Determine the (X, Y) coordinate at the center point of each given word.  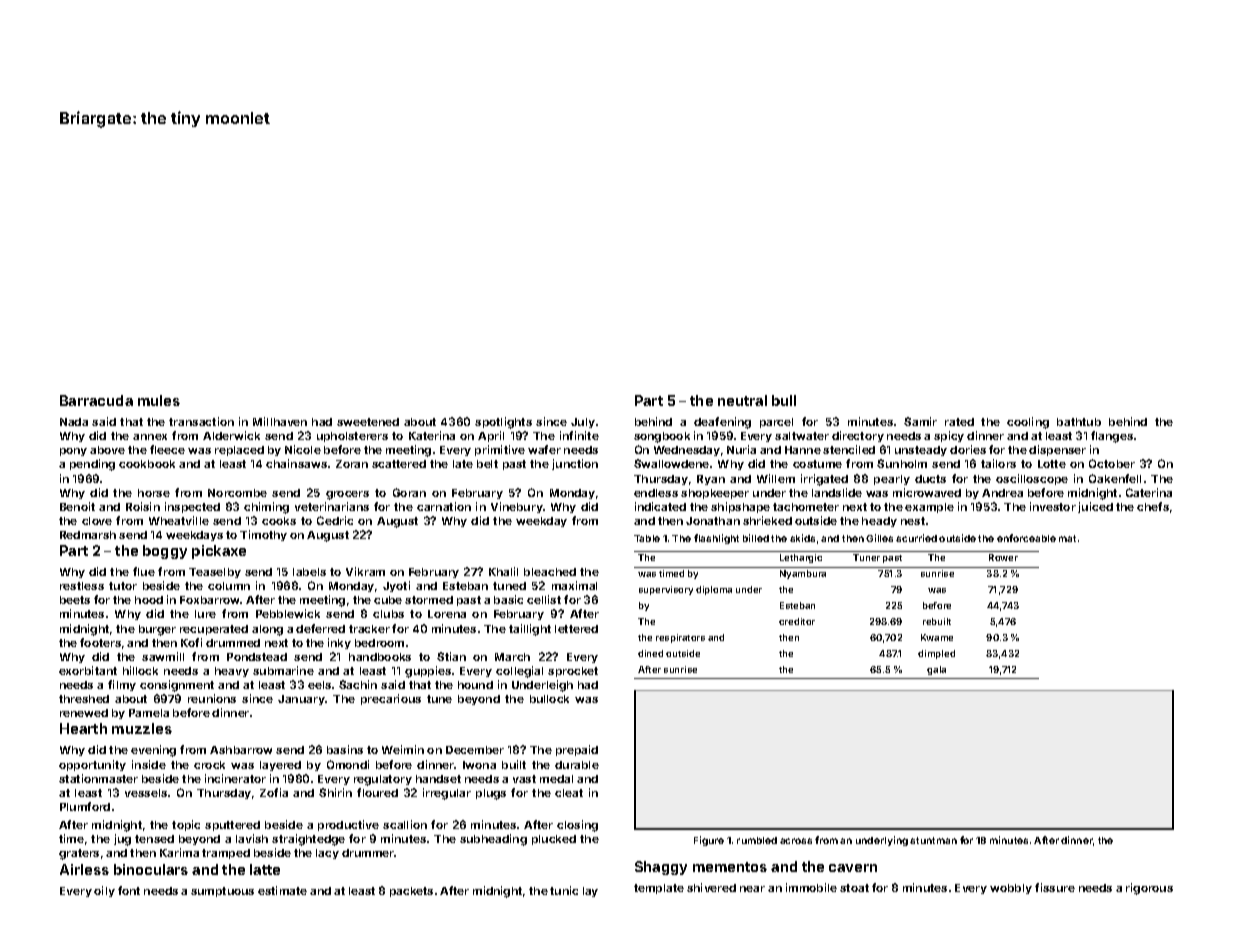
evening (153, 751)
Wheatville (179, 520)
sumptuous (222, 892)
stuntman (933, 840)
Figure (709, 841)
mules (159, 400)
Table (647, 538)
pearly (892, 480)
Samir (920, 421)
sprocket (573, 672)
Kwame (937, 637)
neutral (742, 400)
